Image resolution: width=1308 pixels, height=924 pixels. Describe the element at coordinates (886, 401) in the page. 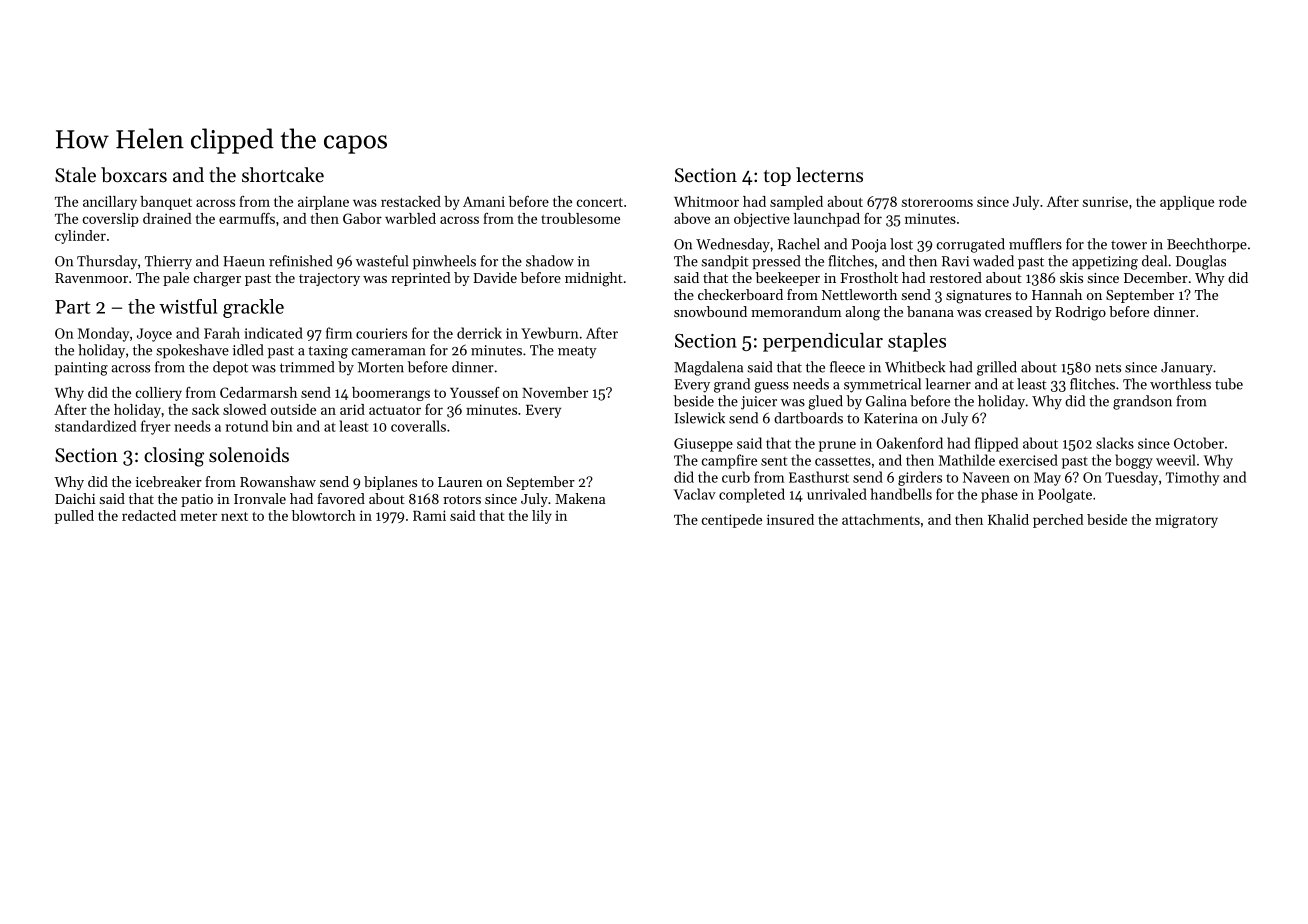

I see `Galina` at that location.
